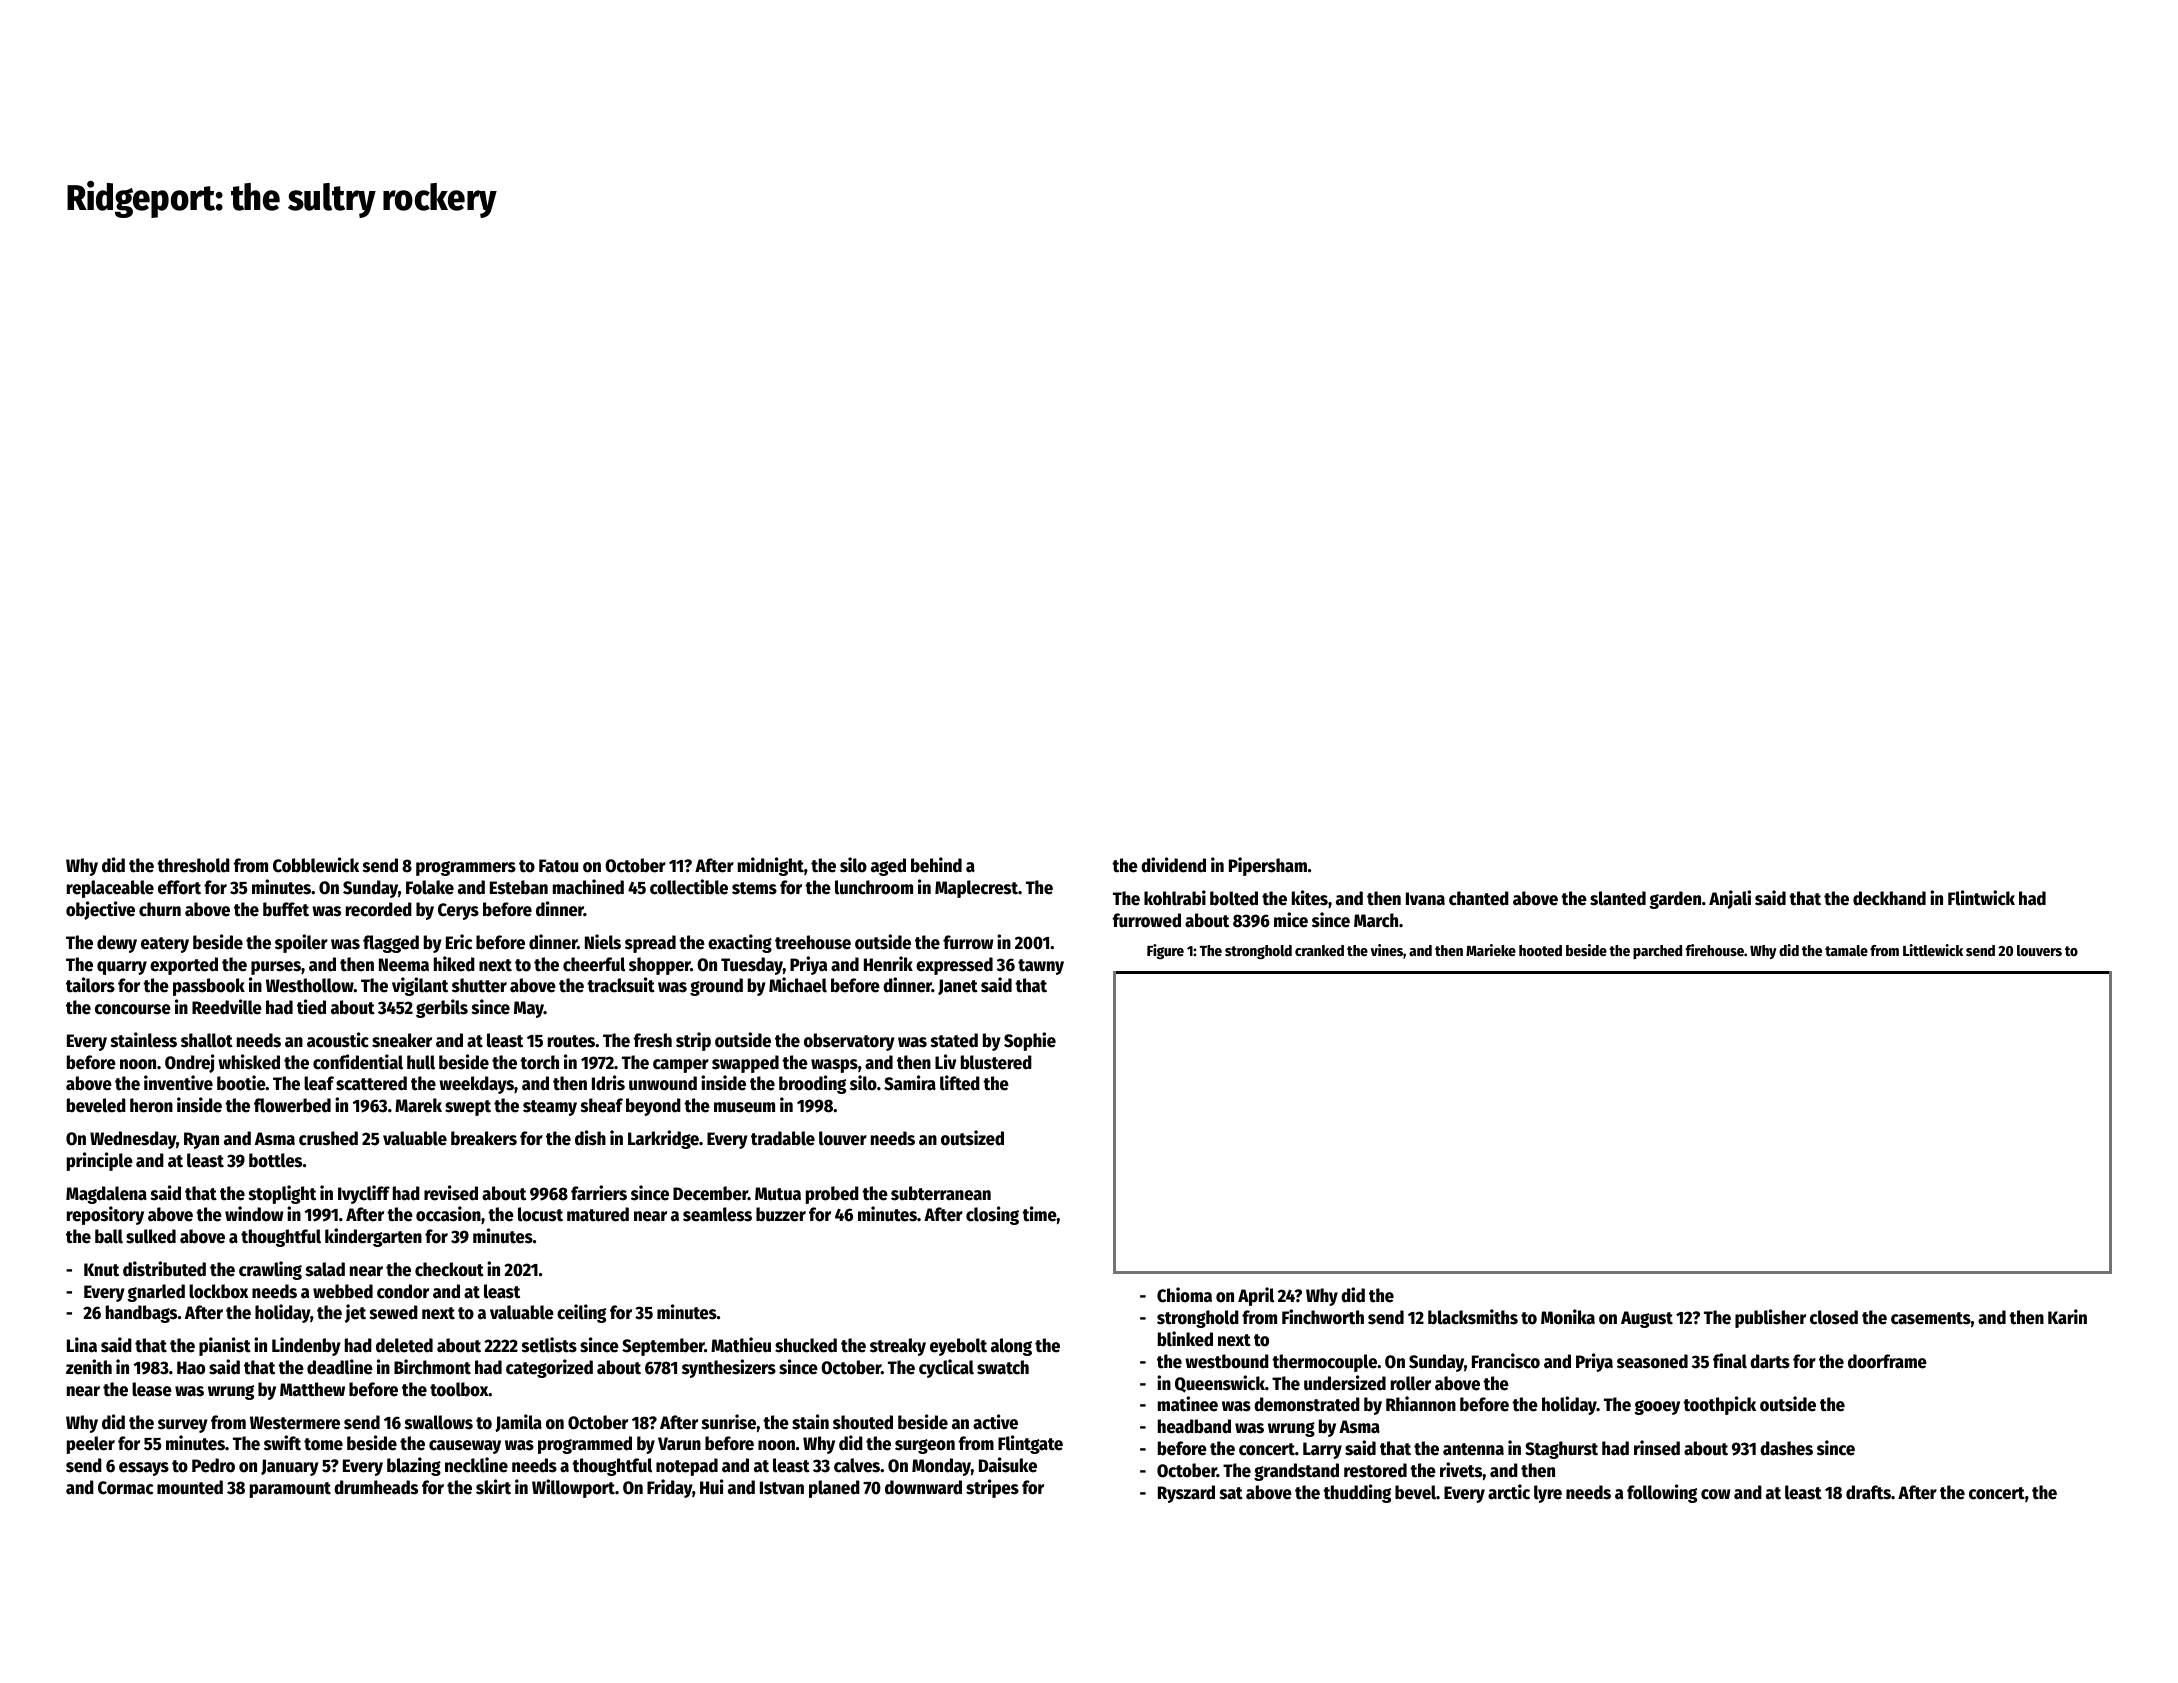 Image resolution: width=2178 pixels, height=1683 pixels. Describe the element at coordinates (209, 987) in the screenshot. I see `passbook` at that location.
